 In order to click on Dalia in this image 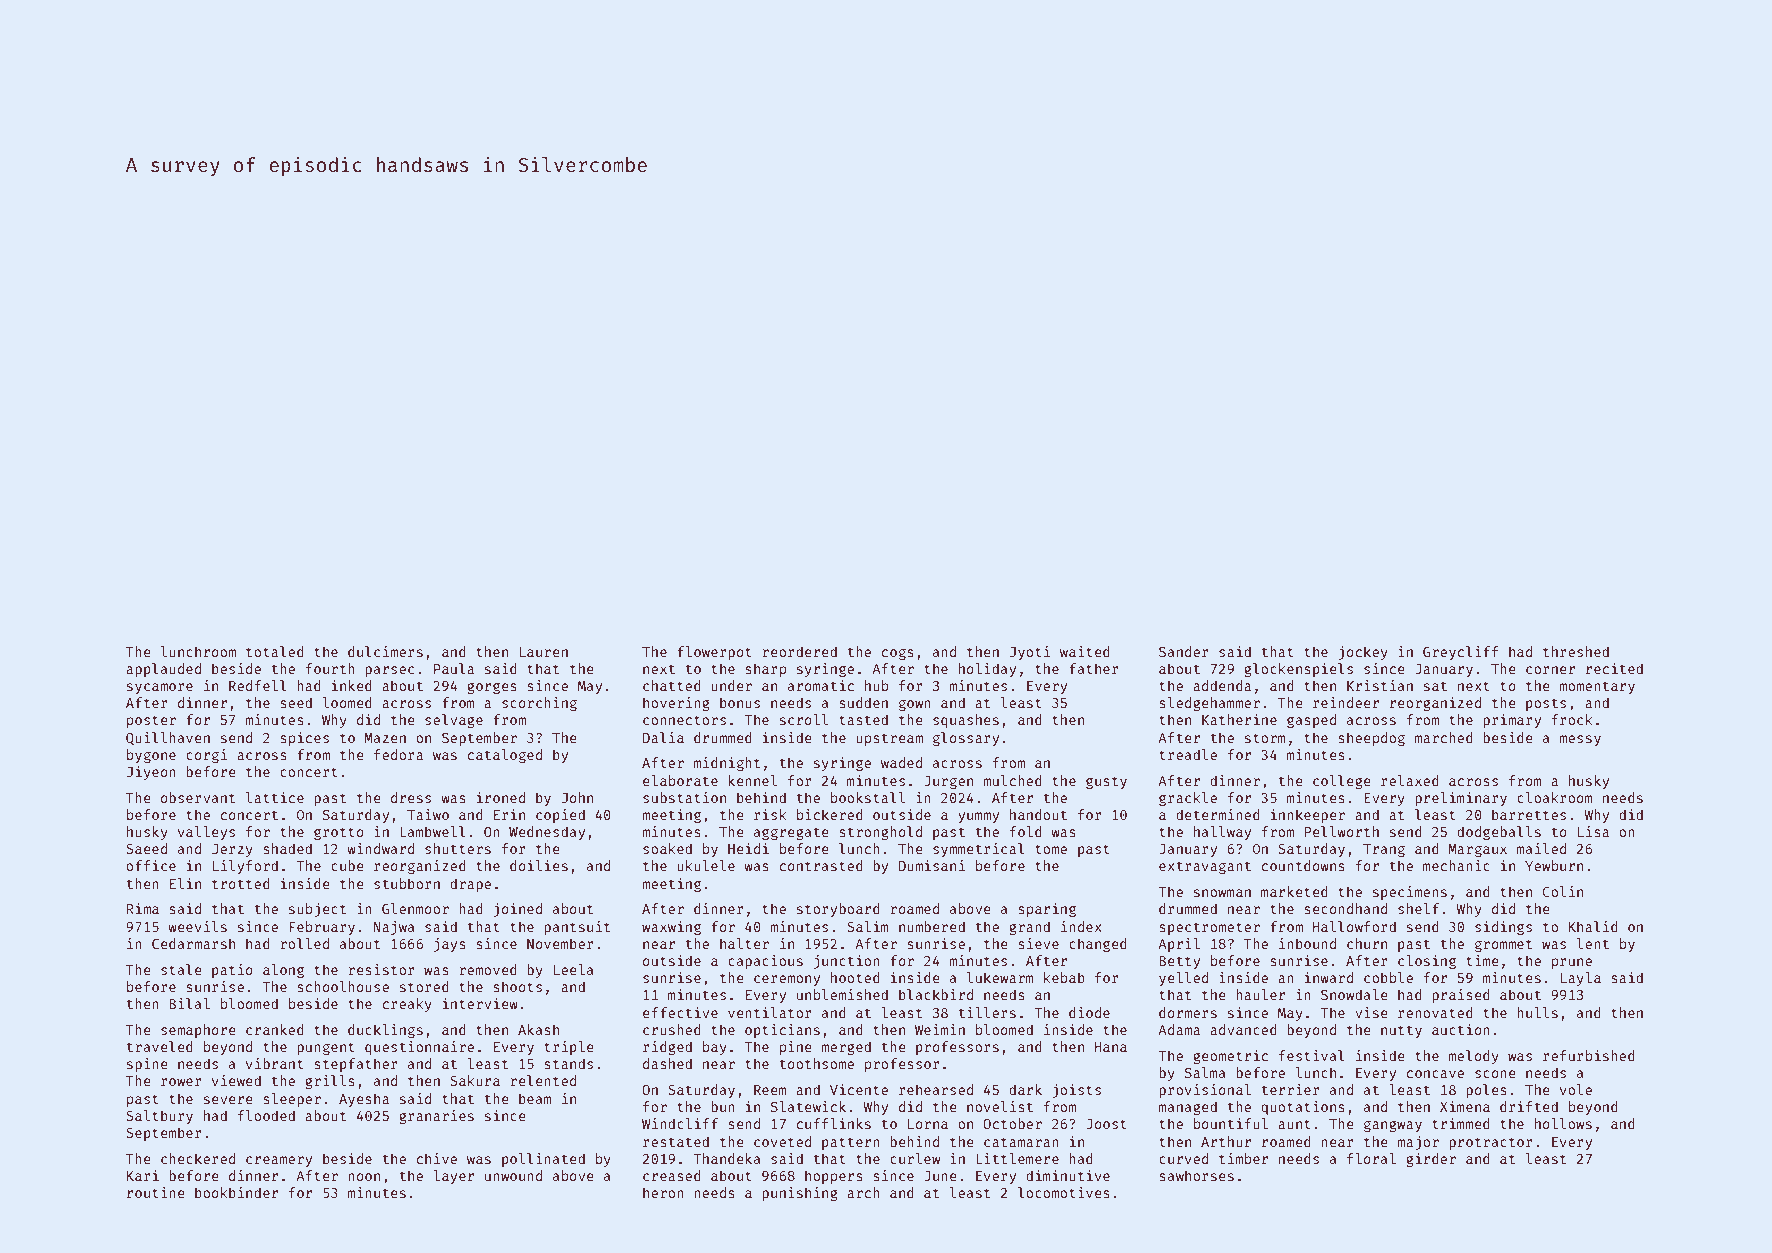, I will do `click(663, 737)`.
